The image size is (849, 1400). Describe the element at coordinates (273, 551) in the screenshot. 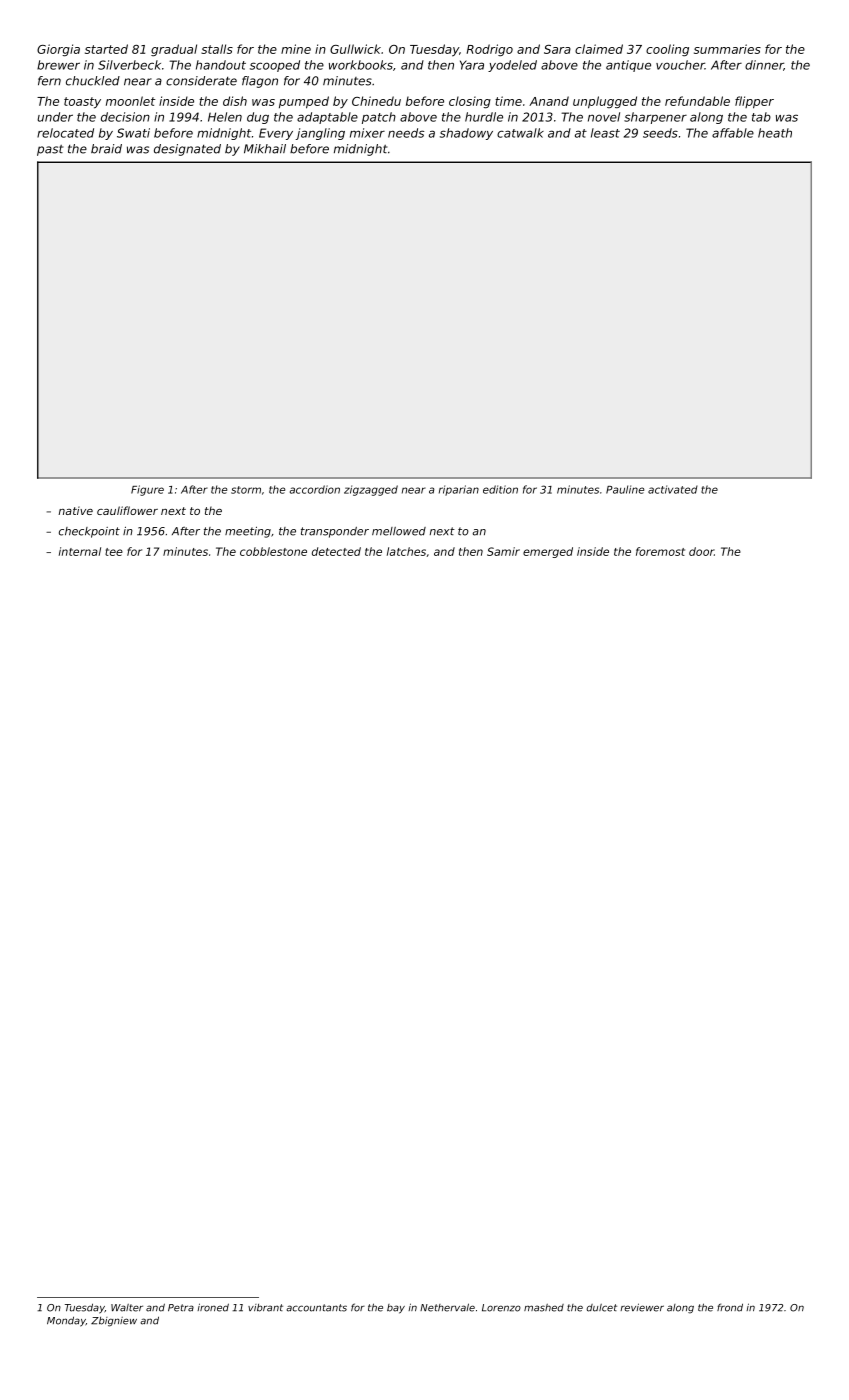

I see `cobblestone` at that location.
